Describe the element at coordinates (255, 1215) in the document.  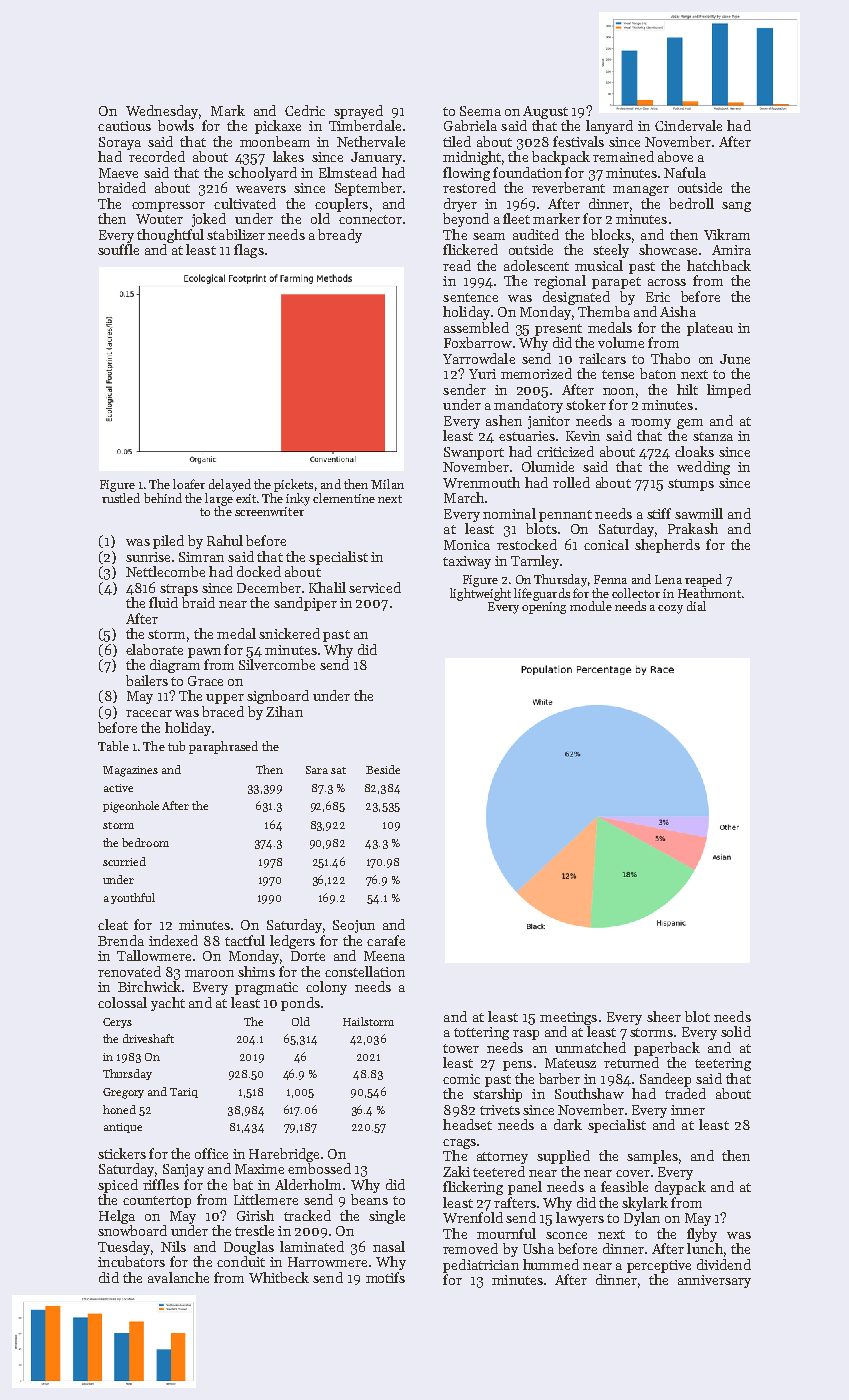
I see `Girish` at that location.
